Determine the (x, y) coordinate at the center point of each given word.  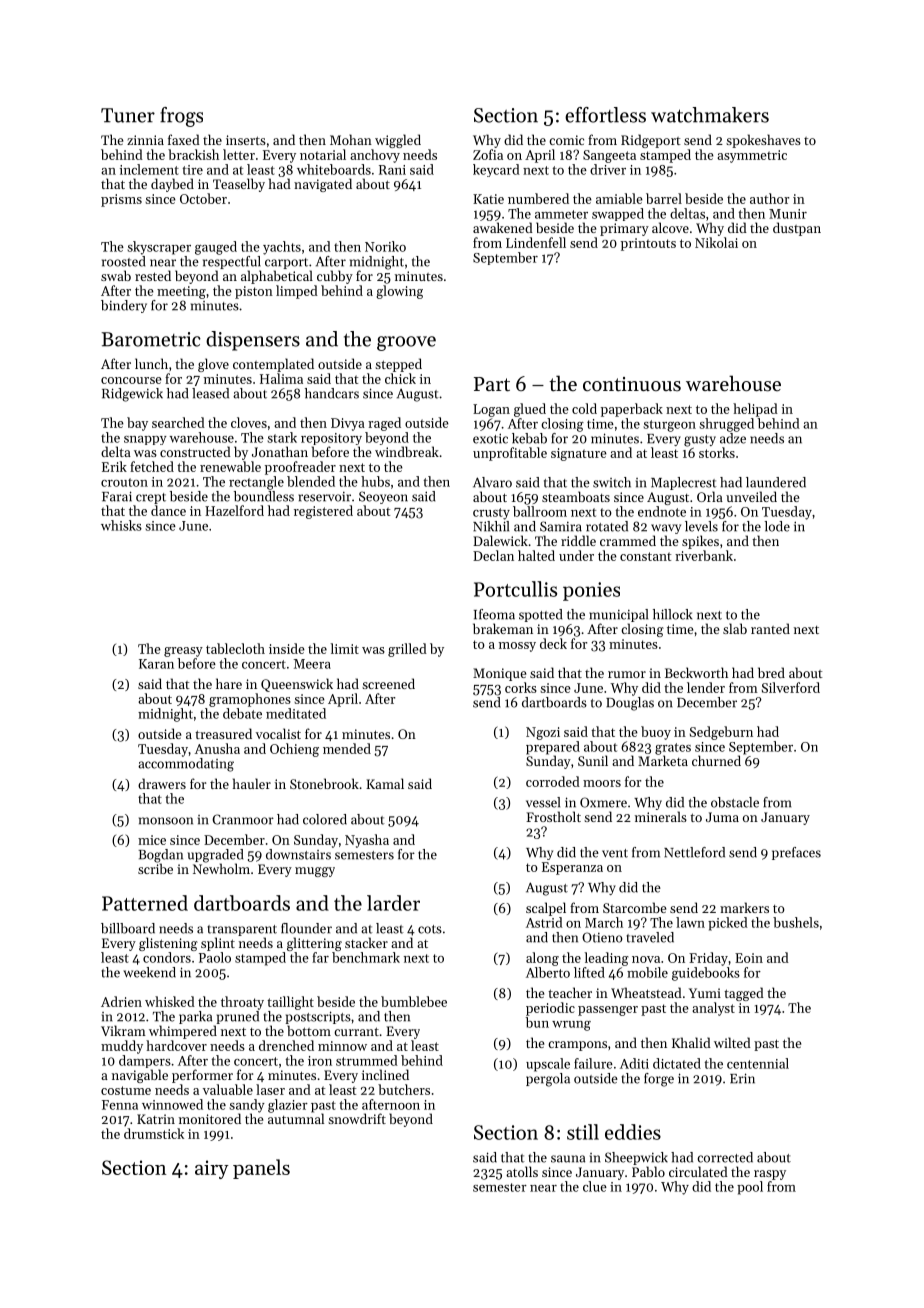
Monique (499, 674)
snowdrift (357, 1118)
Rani (392, 170)
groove (406, 343)
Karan (156, 664)
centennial (758, 1063)
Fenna (120, 1105)
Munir (788, 214)
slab (735, 628)
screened (388, 683)
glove (213, 365)
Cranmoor (243, 819)
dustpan (797, 229)
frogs (181, 117)
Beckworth (696, 672)
